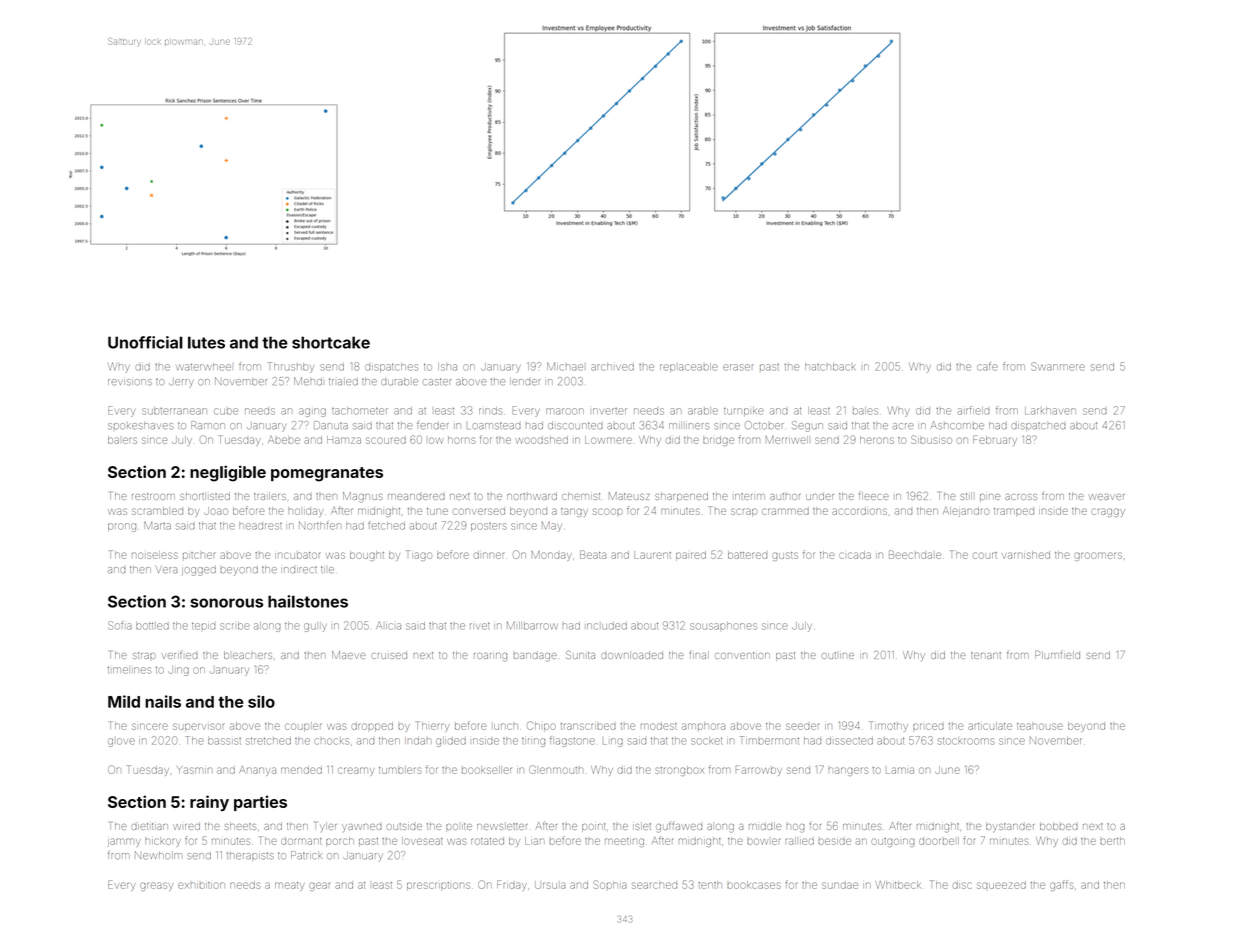  I want to click on included, so click(607, 626).
